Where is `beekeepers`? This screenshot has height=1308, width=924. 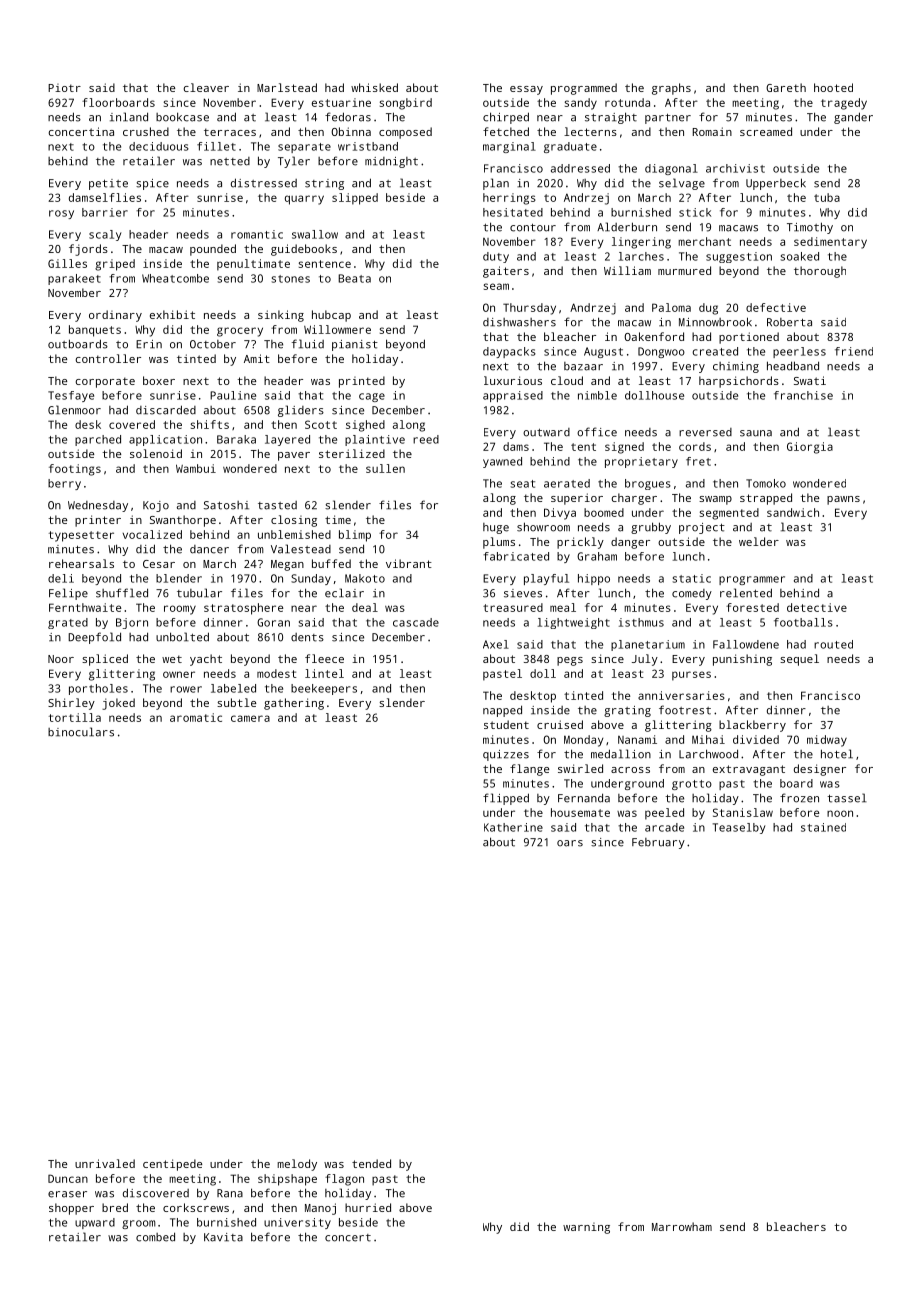 beekeepers is located at coordinates (324, 689).
